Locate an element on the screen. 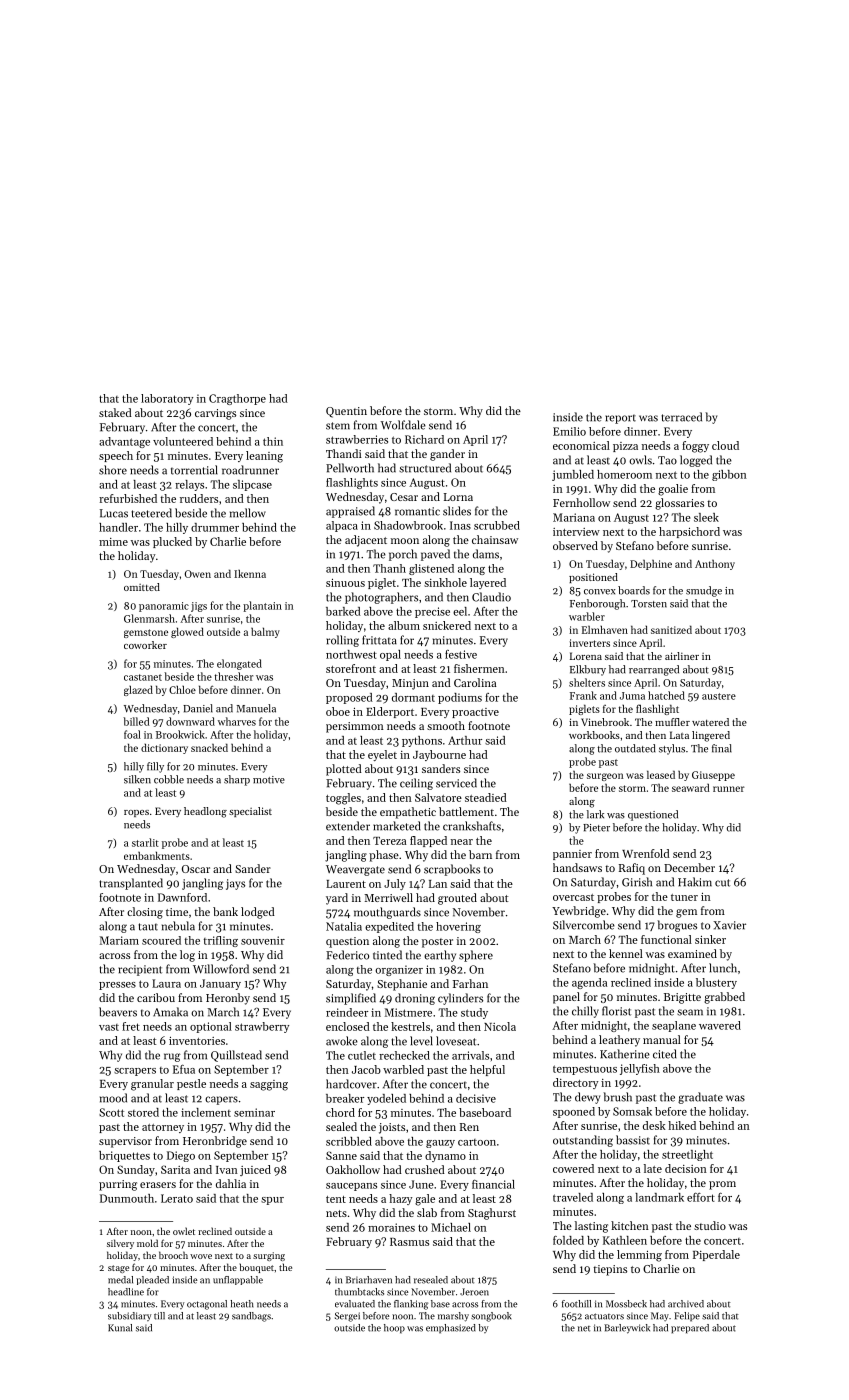 This screenshot has width=849, height=1400. Rasmus is located at coordinates (409, 1242).
